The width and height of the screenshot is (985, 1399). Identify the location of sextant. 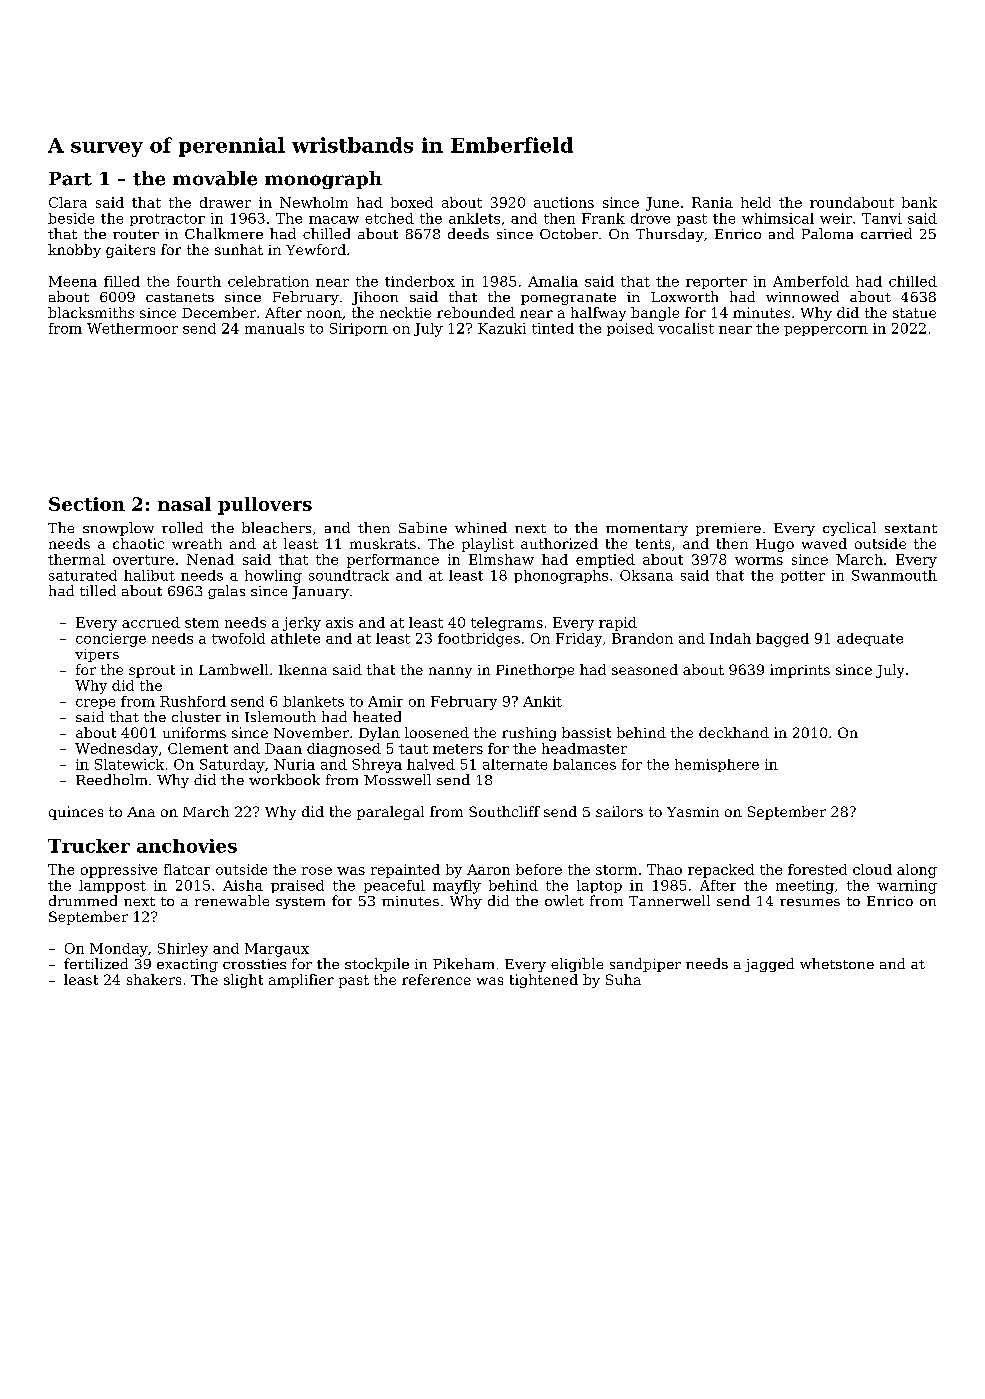
(911, 528).
